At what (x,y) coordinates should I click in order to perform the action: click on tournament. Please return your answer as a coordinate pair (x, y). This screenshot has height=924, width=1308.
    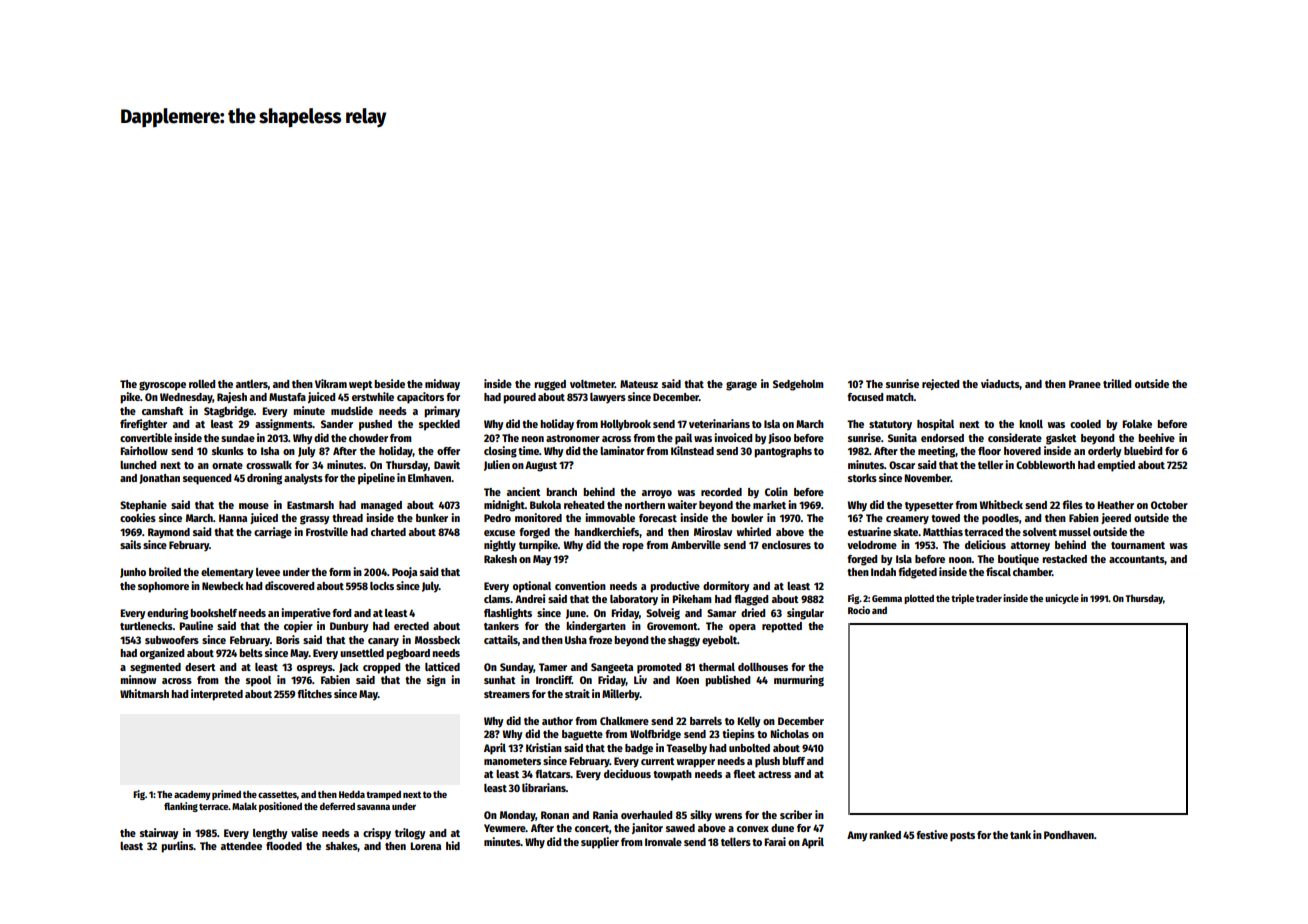
    Looking at the image, I should click on (1138, 545).
